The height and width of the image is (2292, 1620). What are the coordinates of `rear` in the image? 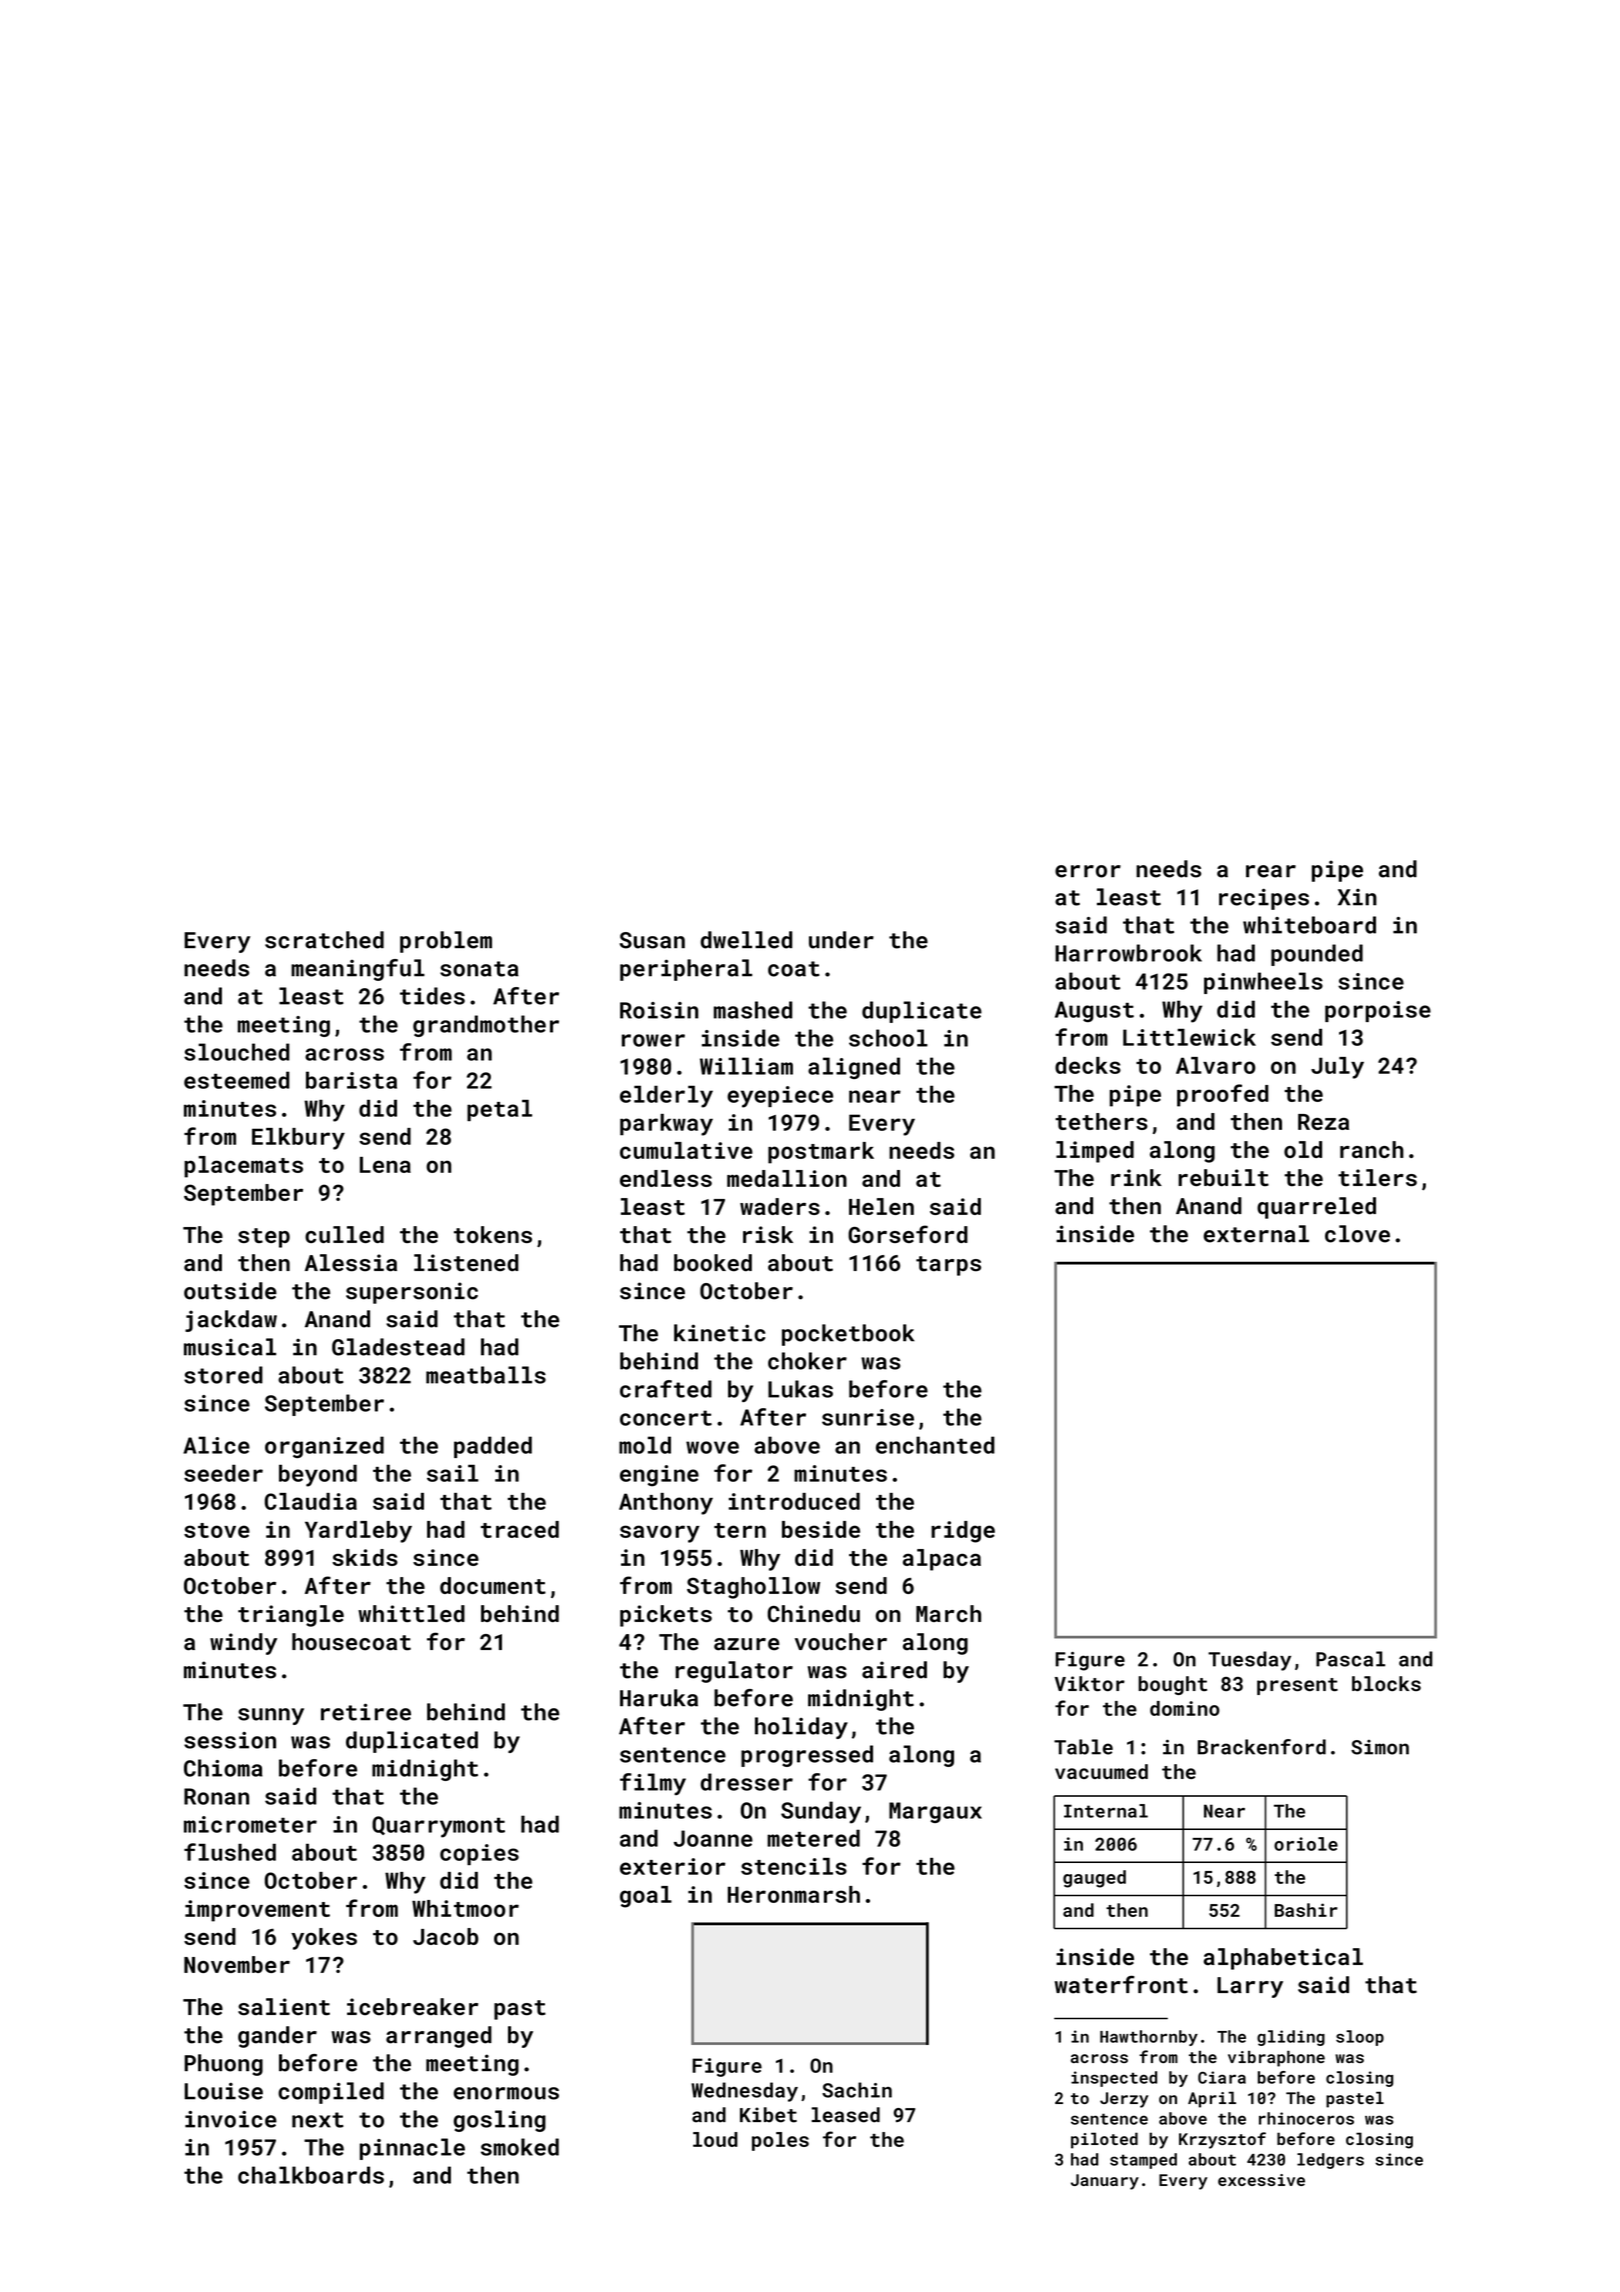 It's located at (1271, 871).
